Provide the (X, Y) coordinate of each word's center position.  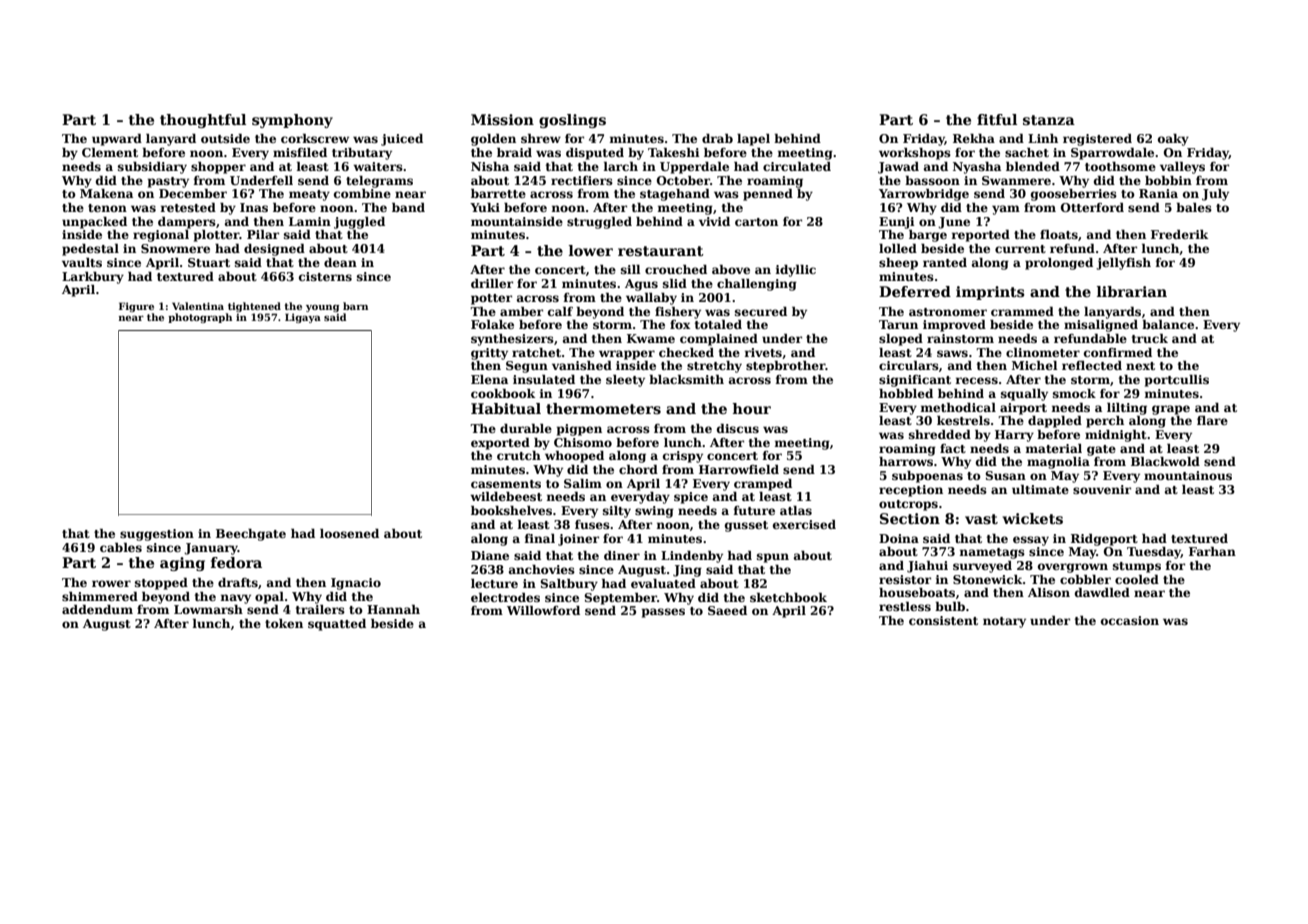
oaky (1173, 140)
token (284, 623)
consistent (943, 620)
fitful (997, 119)
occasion (1130, 620)
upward (117, 140)
